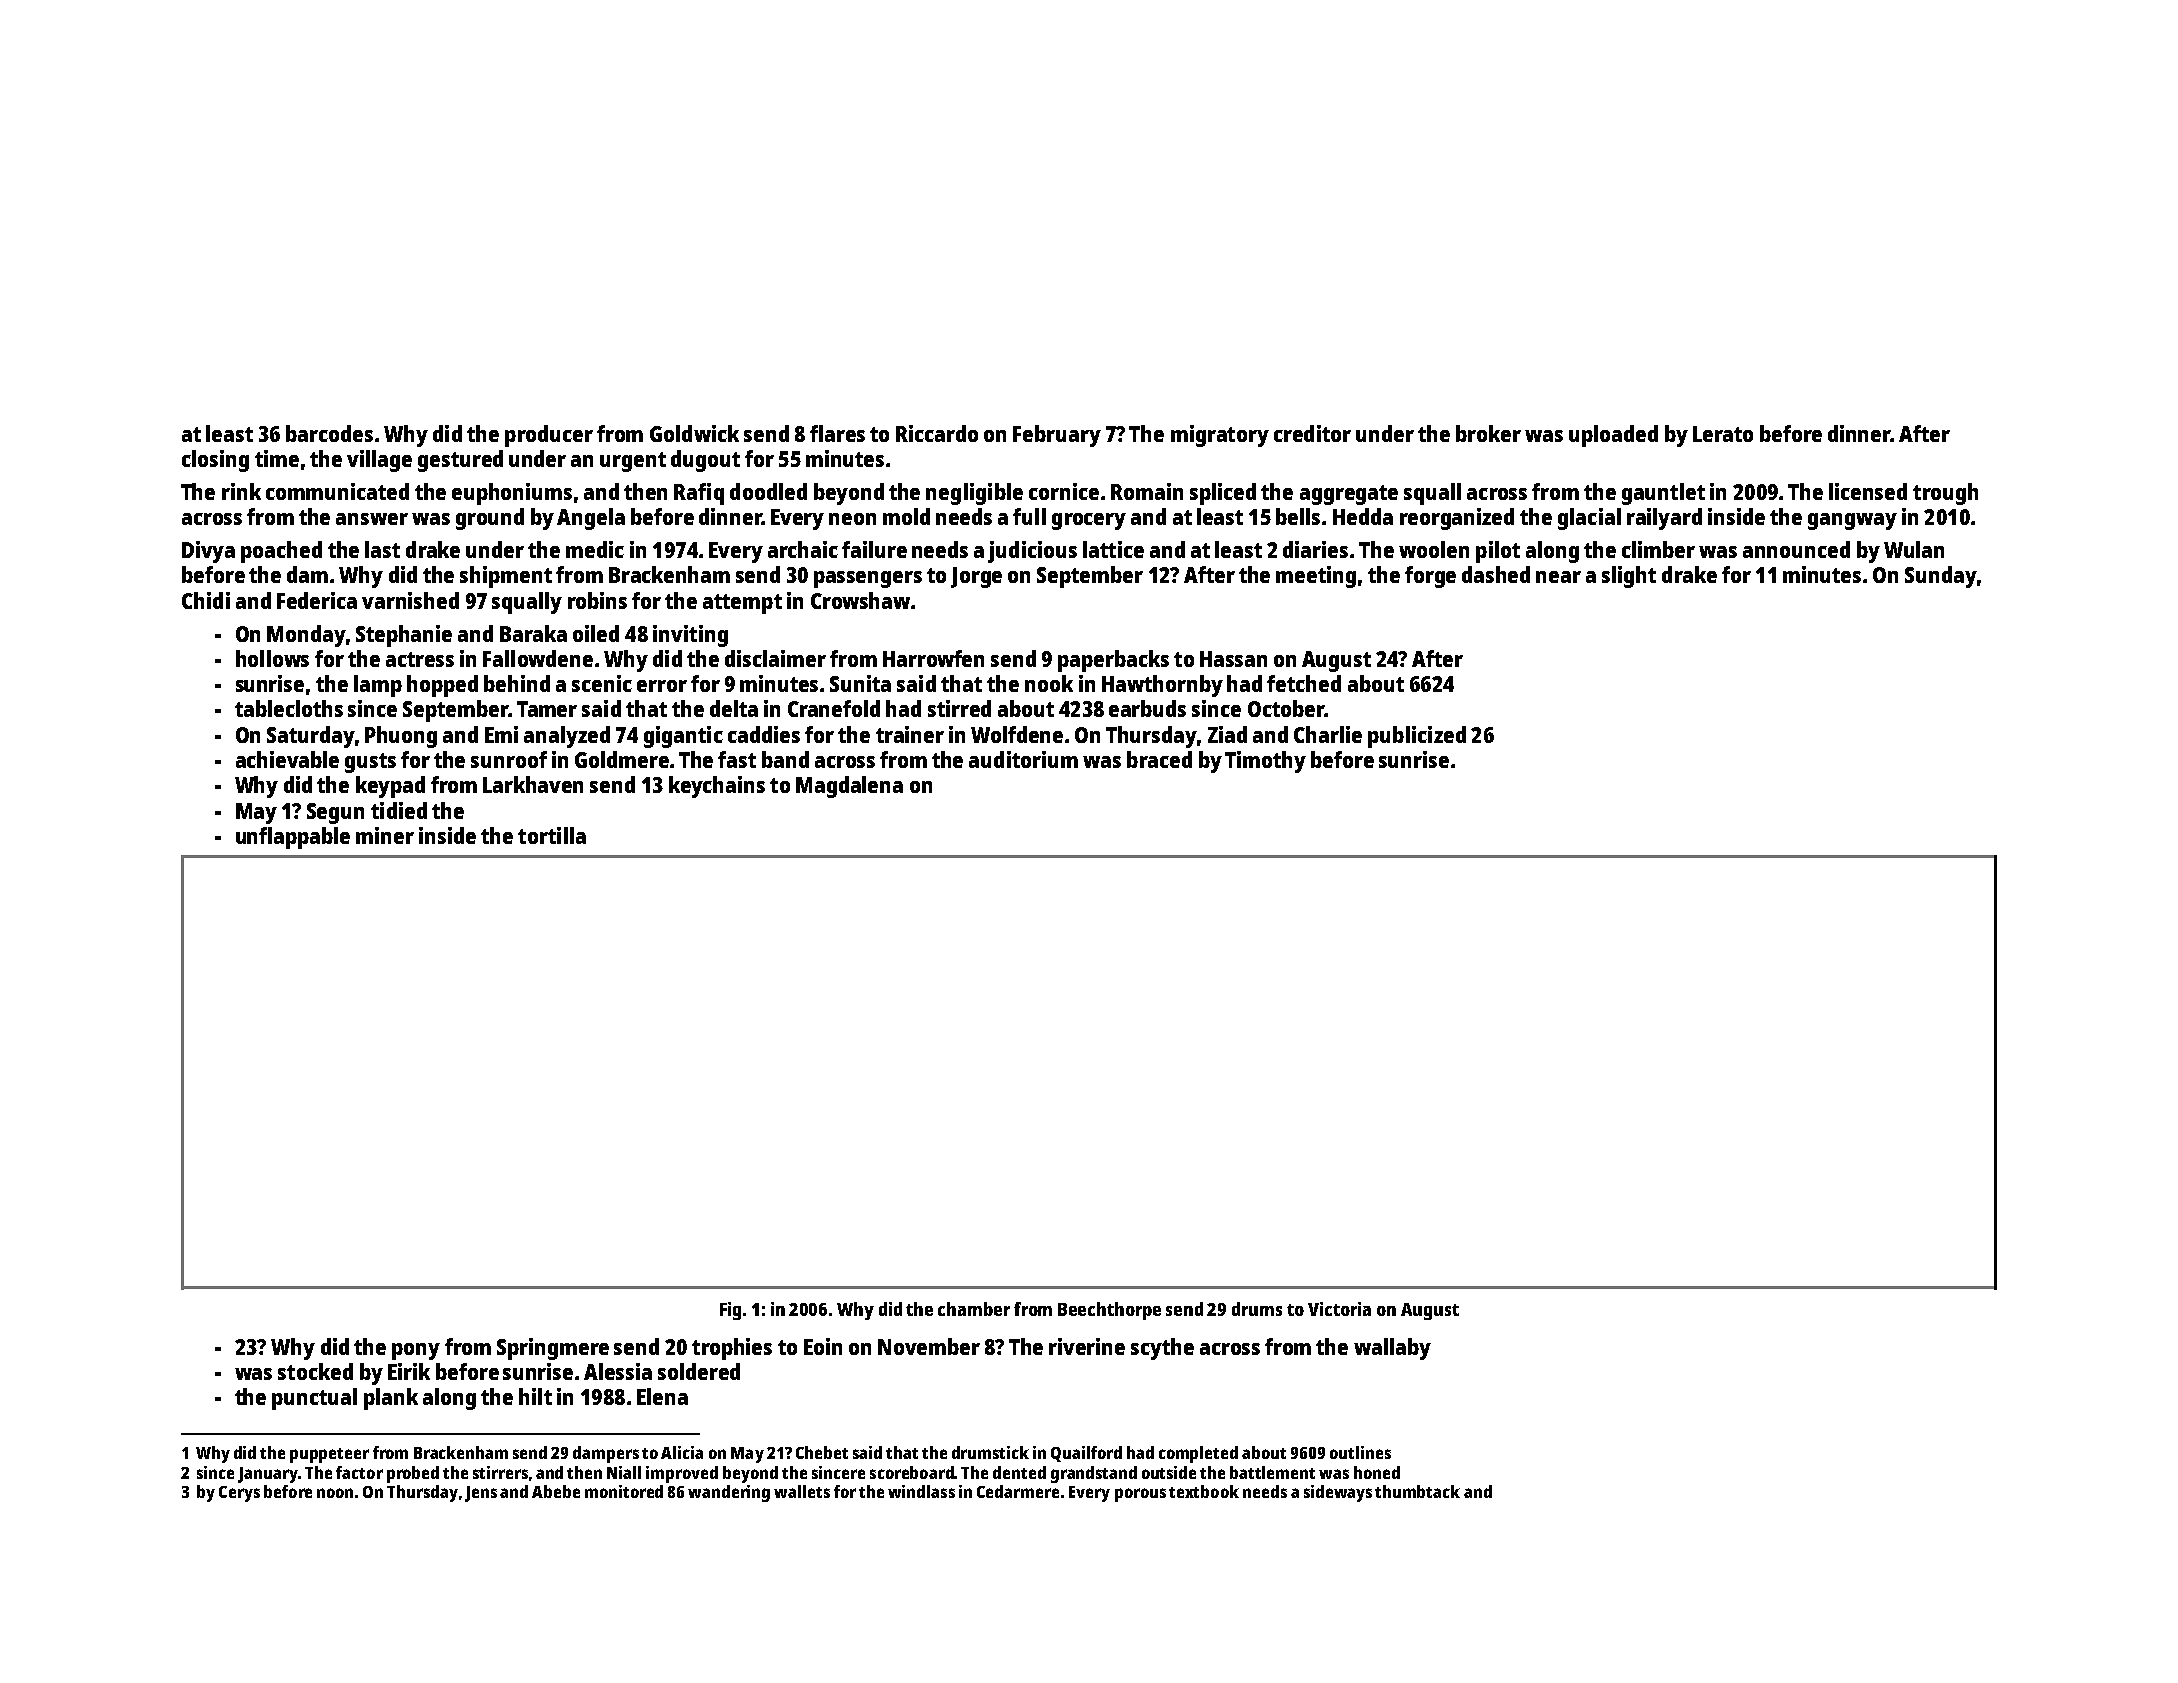 The image size is (2178, 1683). Describe the element at coordinates (385, 835) in the page. I see `miner` at that location.
